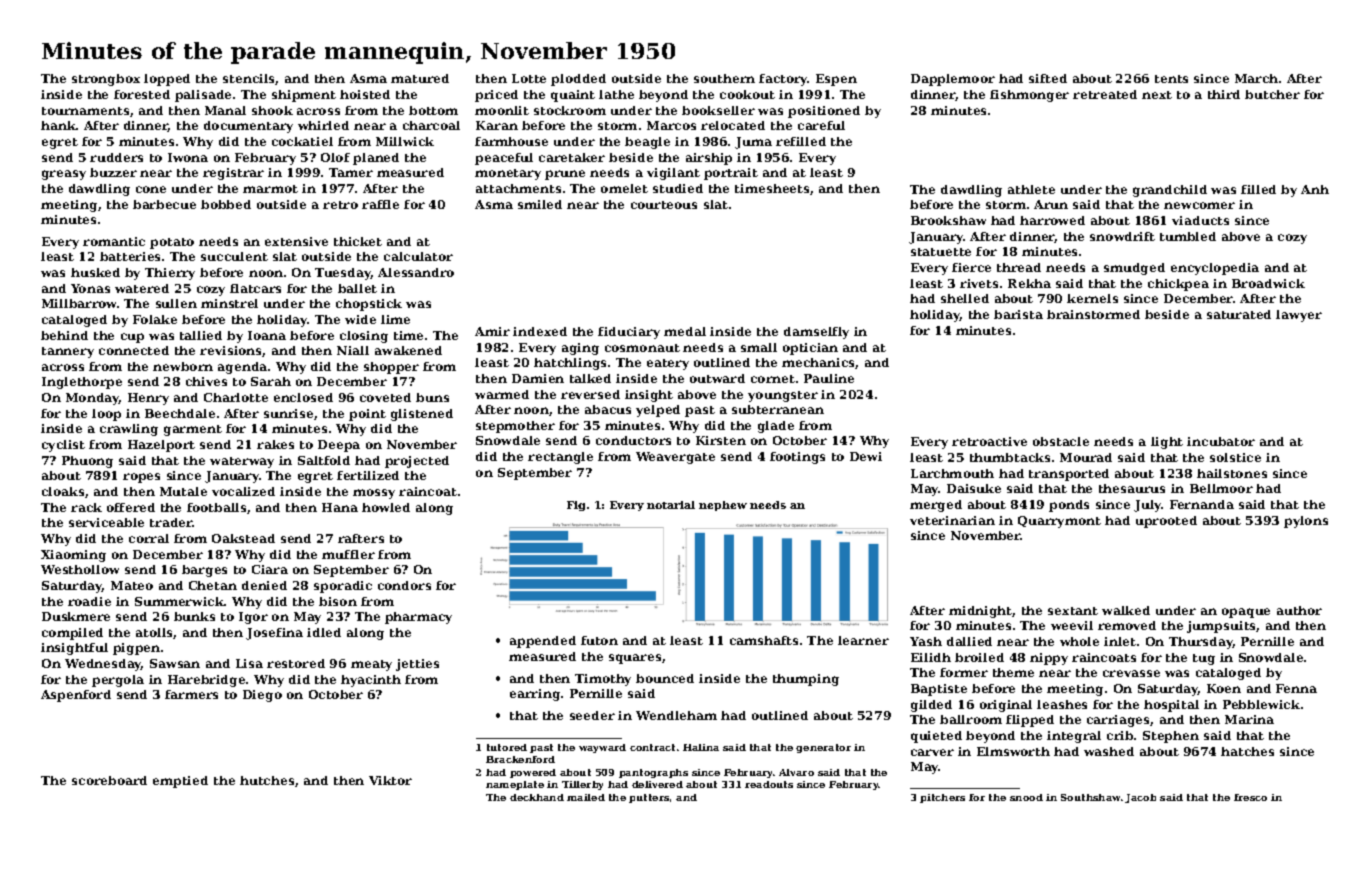 This page has height=887, width=1372. I want to click on uprooted, so click(1166, 522).
